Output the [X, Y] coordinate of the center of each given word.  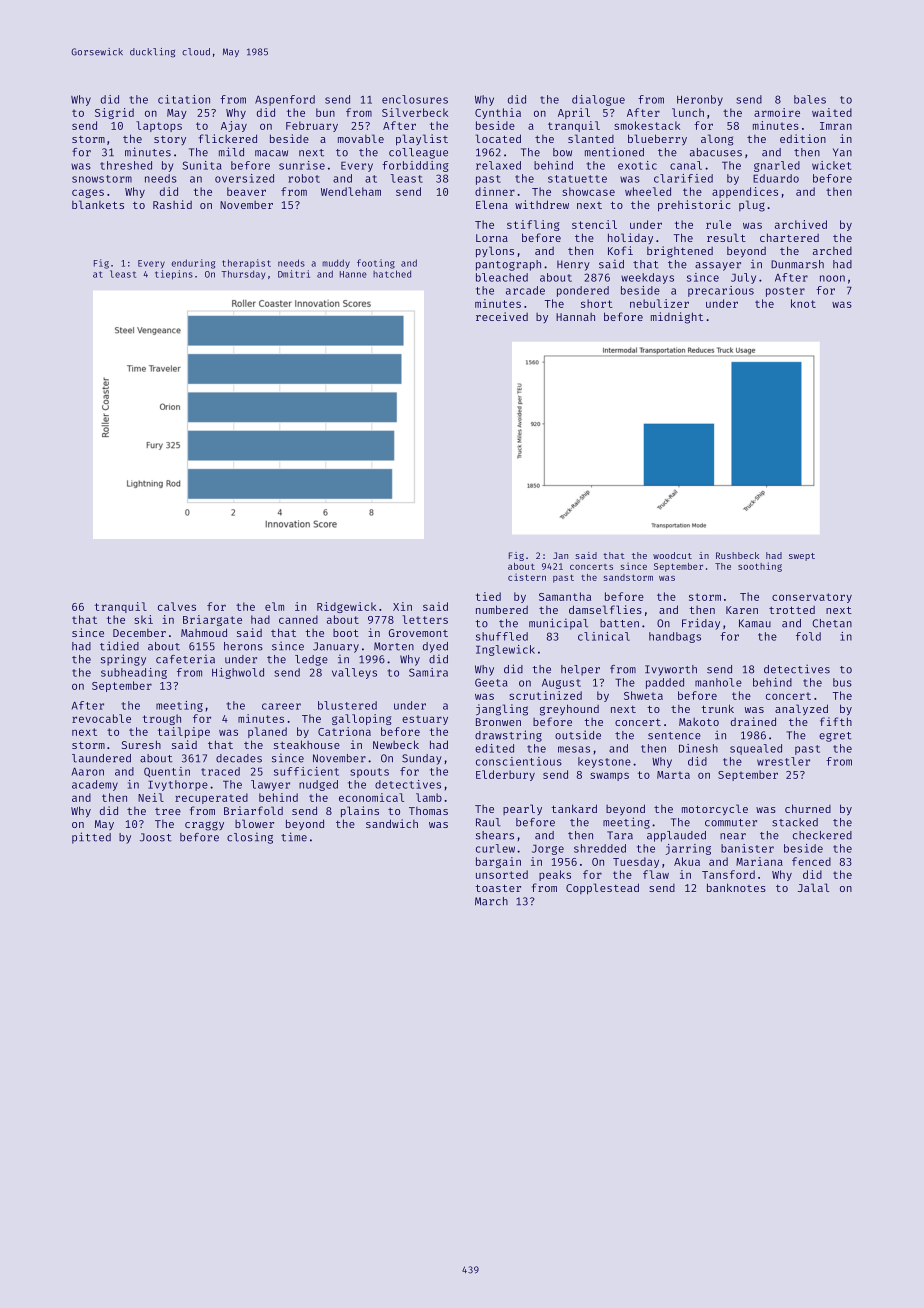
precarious [721, 291]
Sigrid [114, 113]
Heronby [700, 100]
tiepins [174, 275]
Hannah [575, 317]
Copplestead [602, 889]
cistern [527, 577]
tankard [574, 808]
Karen [742, 610]
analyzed [801, 709]
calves [177, 606]
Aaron [88, 771]
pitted [91, 838]
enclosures [415, 99]
